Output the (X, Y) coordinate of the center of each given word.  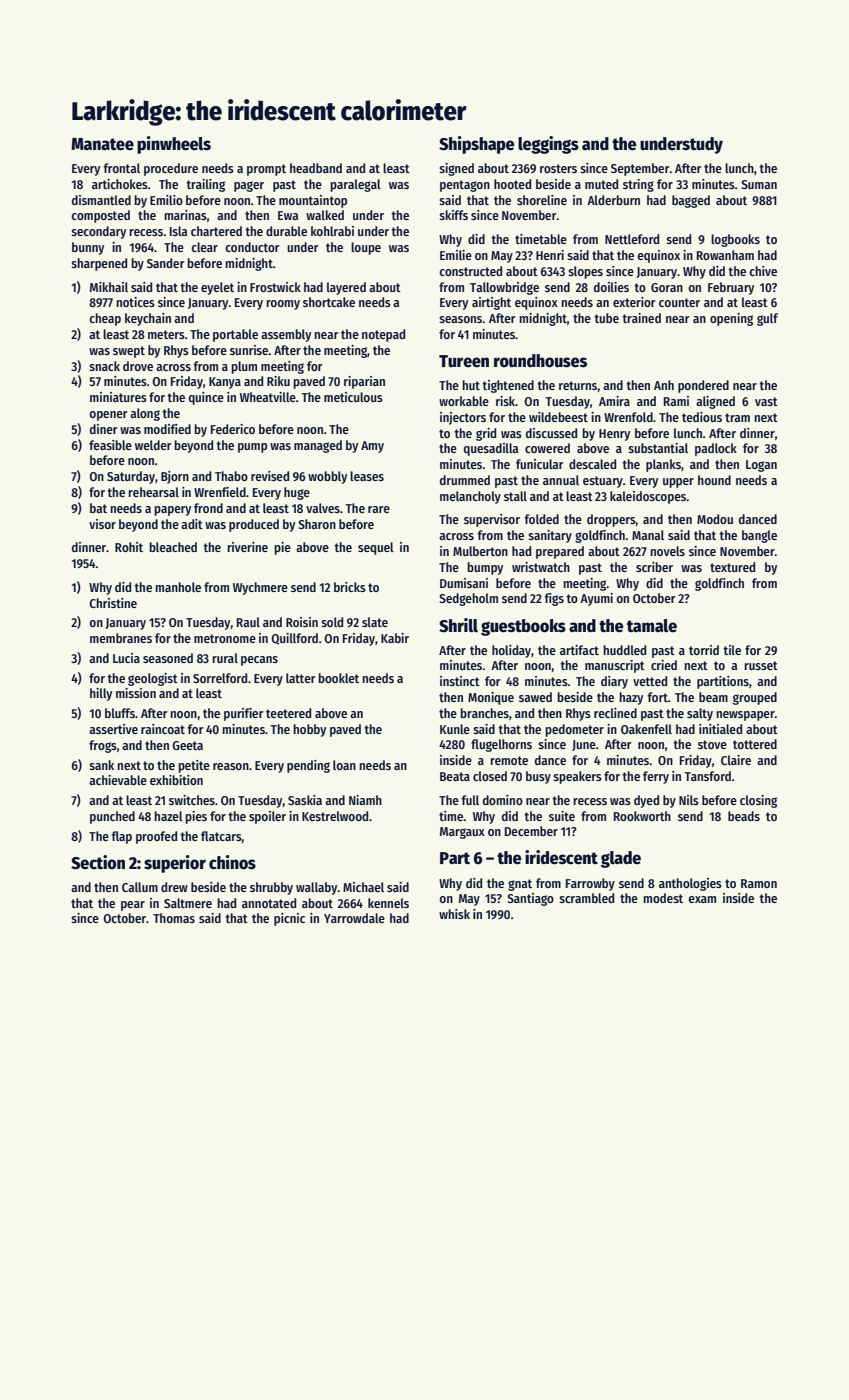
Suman (759, 184)
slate (375, 622)
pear (133, 906)
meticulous (353, 397)
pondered (703, 386)
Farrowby (590, 884)
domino (503, 800)
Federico (233, 429)
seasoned (168, 658)
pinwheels (174, 145)
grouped (755, 698)
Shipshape (476, 145)
